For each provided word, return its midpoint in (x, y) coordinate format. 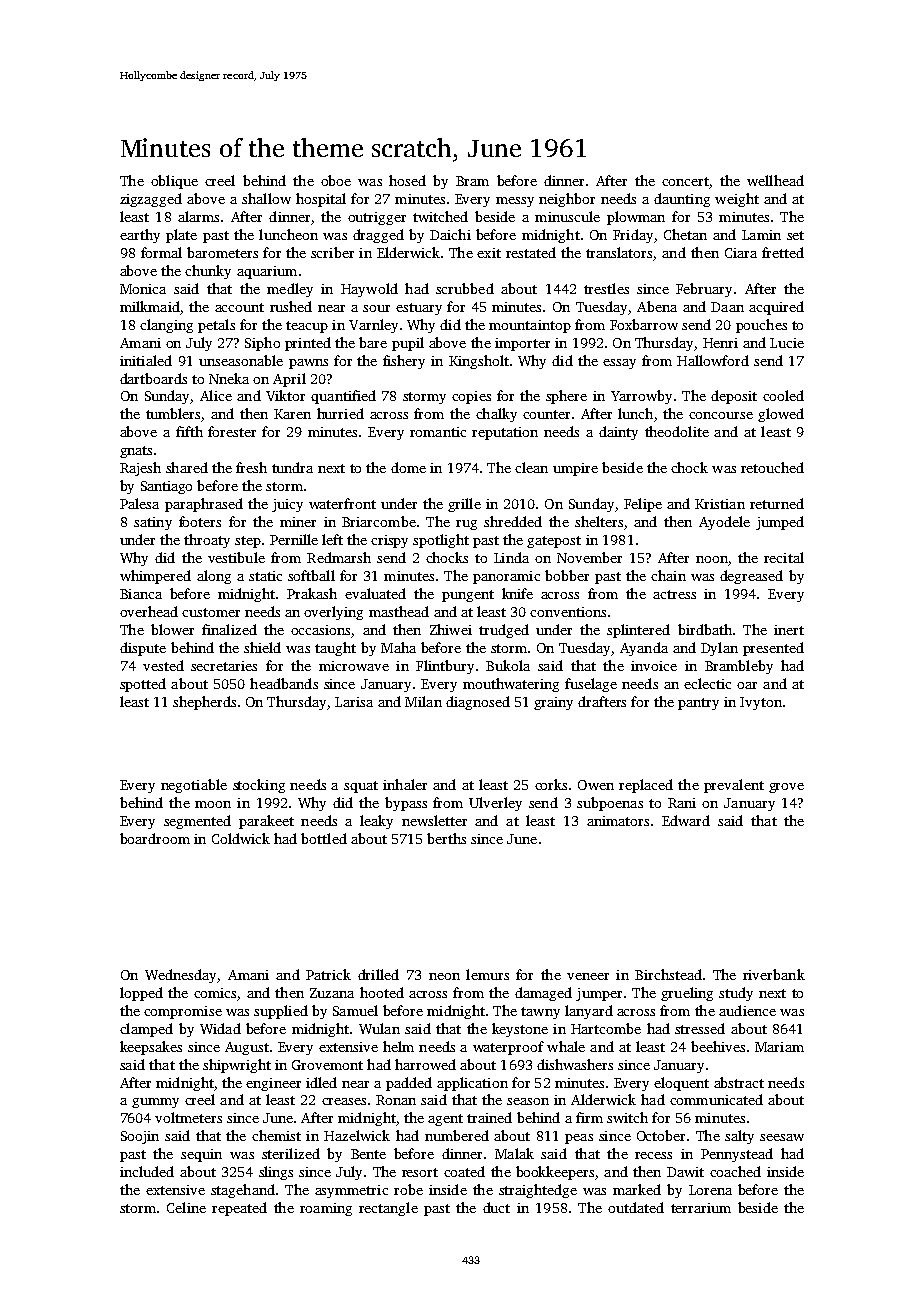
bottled (324, 838)
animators (618, 821)
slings (276, 1173)
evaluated (375, 593)
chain (668, 575)
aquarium (267, 272)
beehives (718, 1046)
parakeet (266, 822)
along (214, 577)
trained (489, 1117)
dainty (618, 433)
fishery (404, 362)
